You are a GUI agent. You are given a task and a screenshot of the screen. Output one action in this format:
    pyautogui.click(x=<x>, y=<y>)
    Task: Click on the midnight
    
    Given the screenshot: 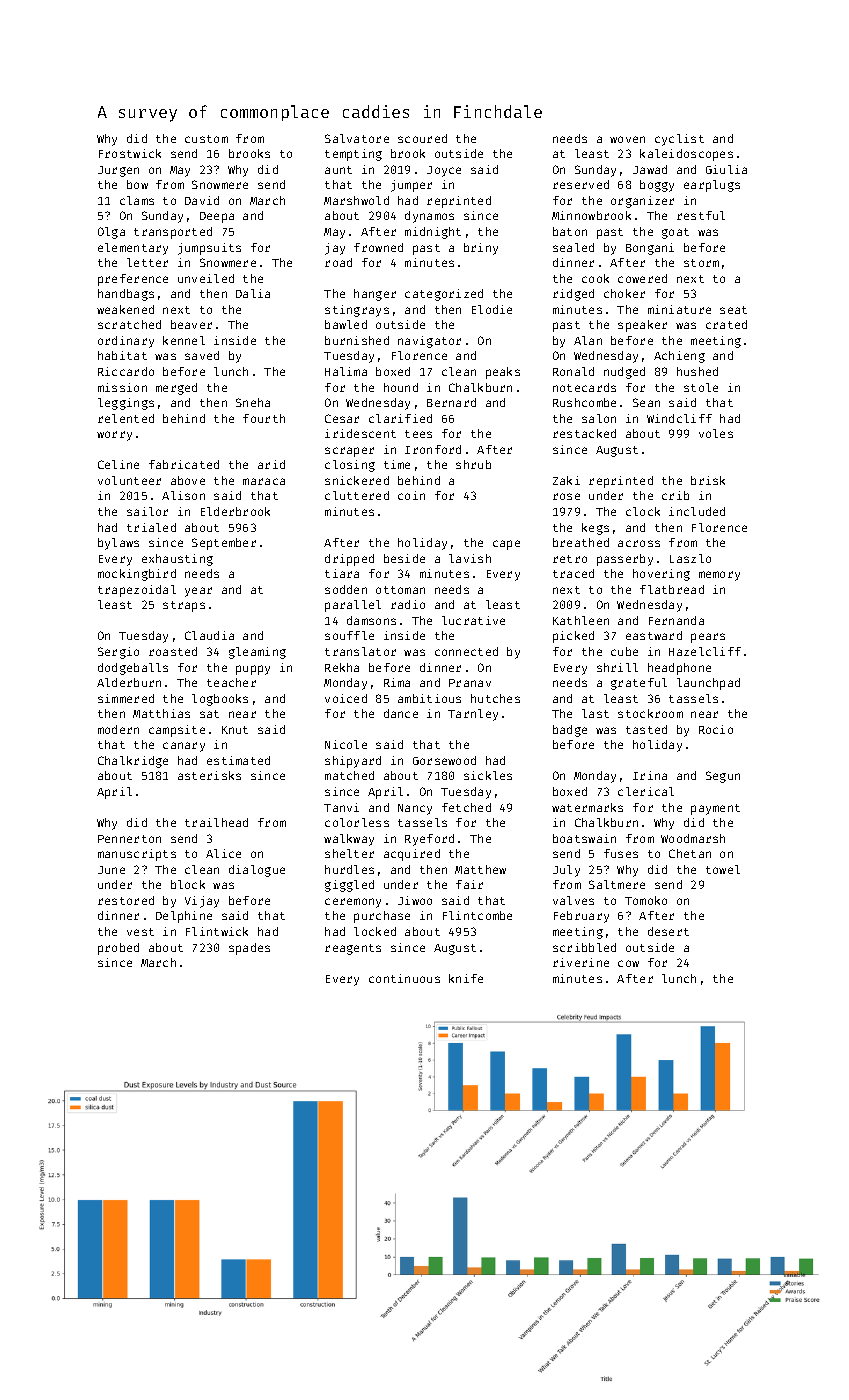 What is the action you would take?
    pyautogui.click(x=433, y=233)
